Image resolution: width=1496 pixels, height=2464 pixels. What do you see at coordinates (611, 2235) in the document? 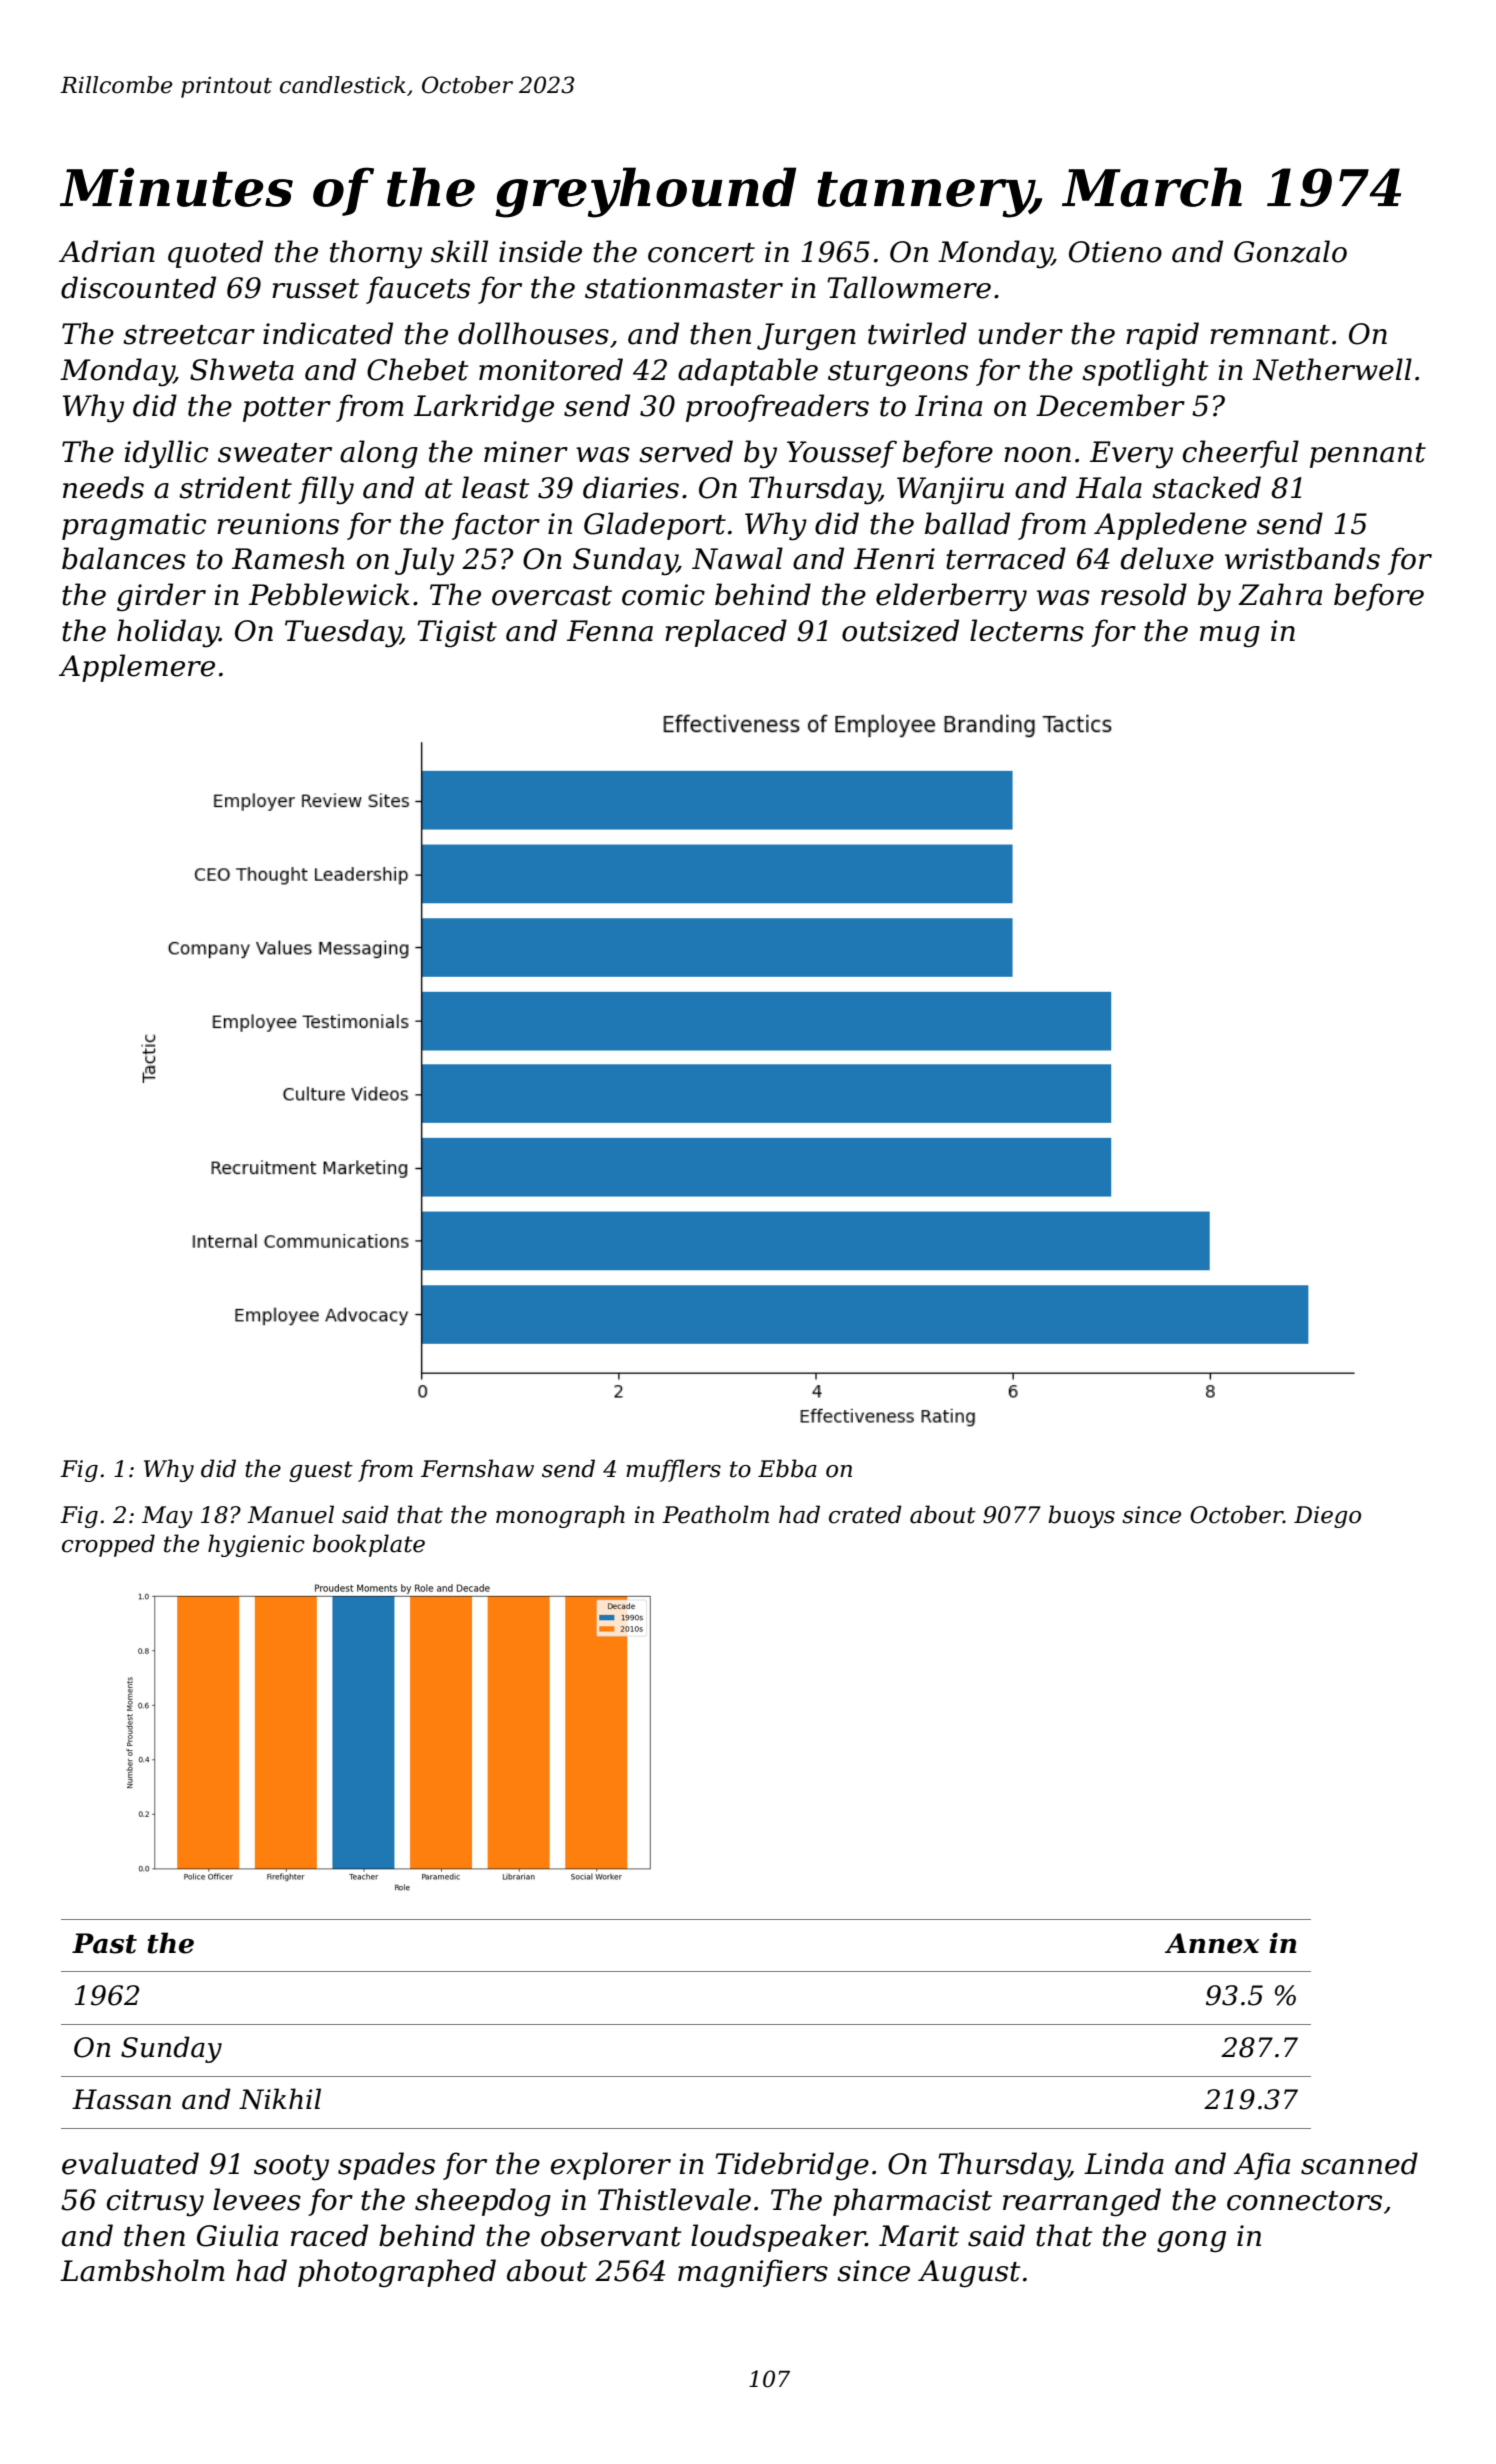
I see `observant` at bounding box center [611, 2235].
